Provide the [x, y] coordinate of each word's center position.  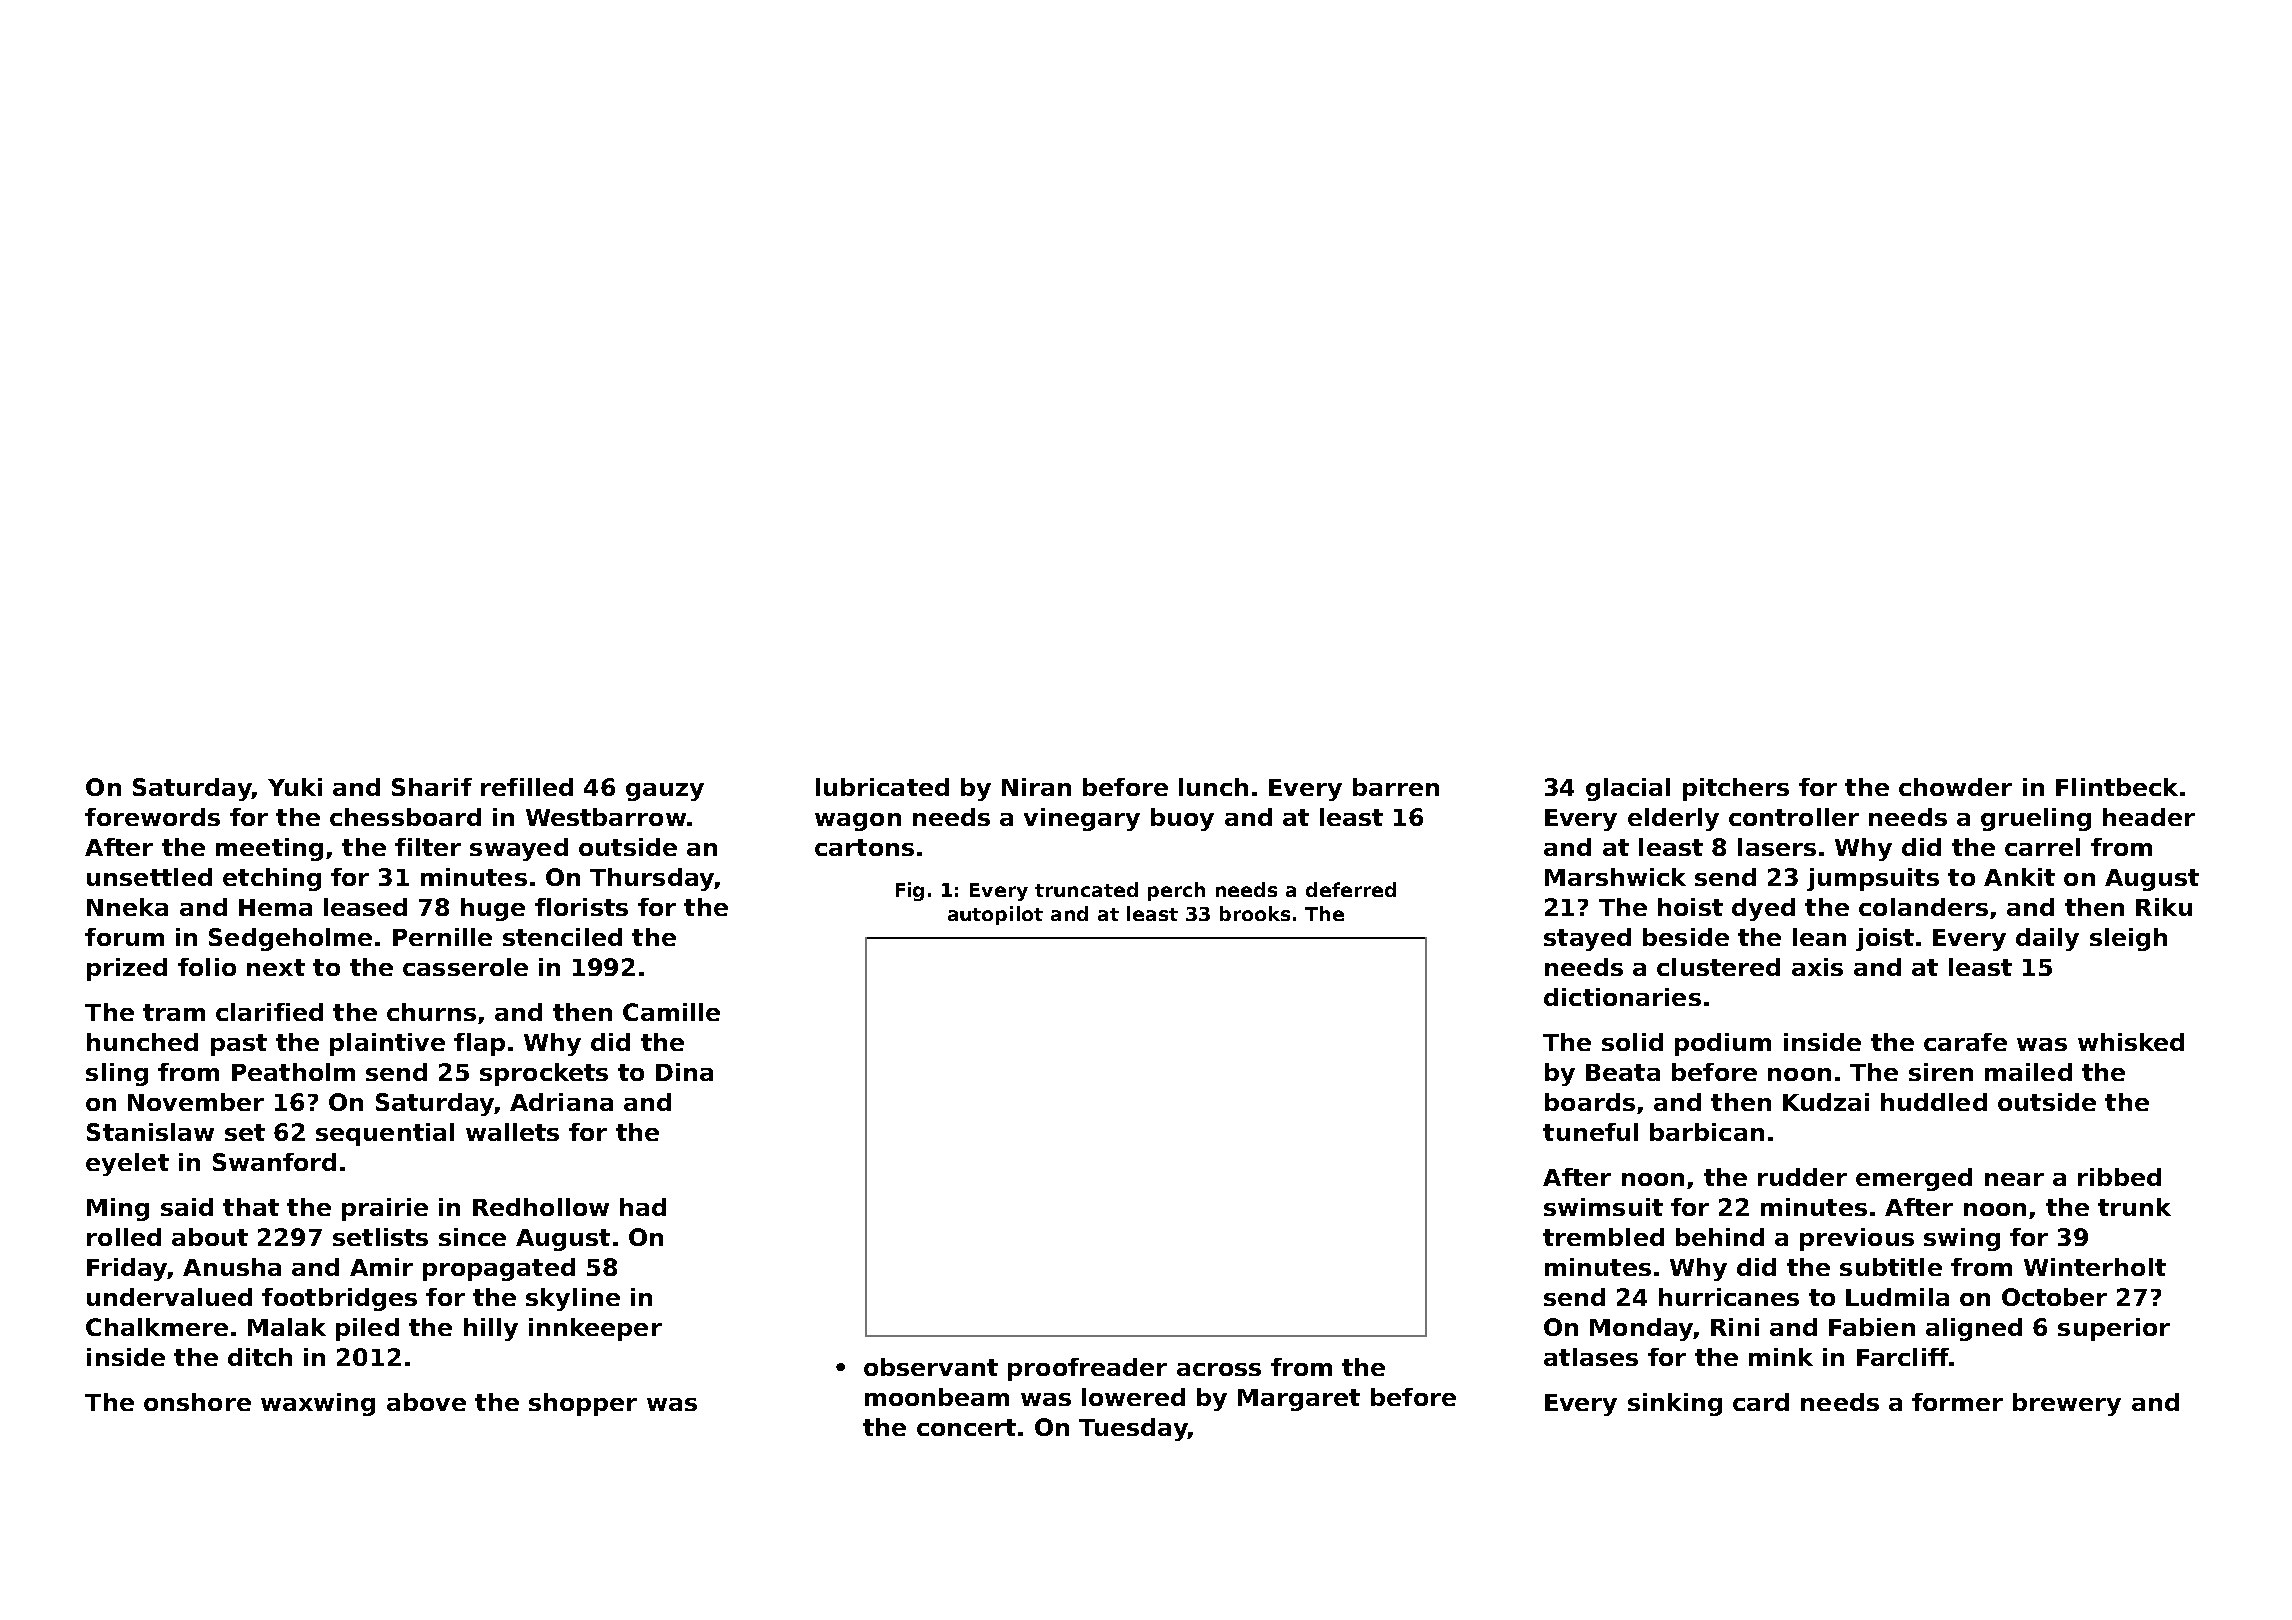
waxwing [318, 1404]
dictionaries [1622, 997]
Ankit [2019, 877]
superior [2114, 1329]
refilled [527, 787]
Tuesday [1133, 1429]
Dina [684, 1072]
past [239, 1045]
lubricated [882, 787]
